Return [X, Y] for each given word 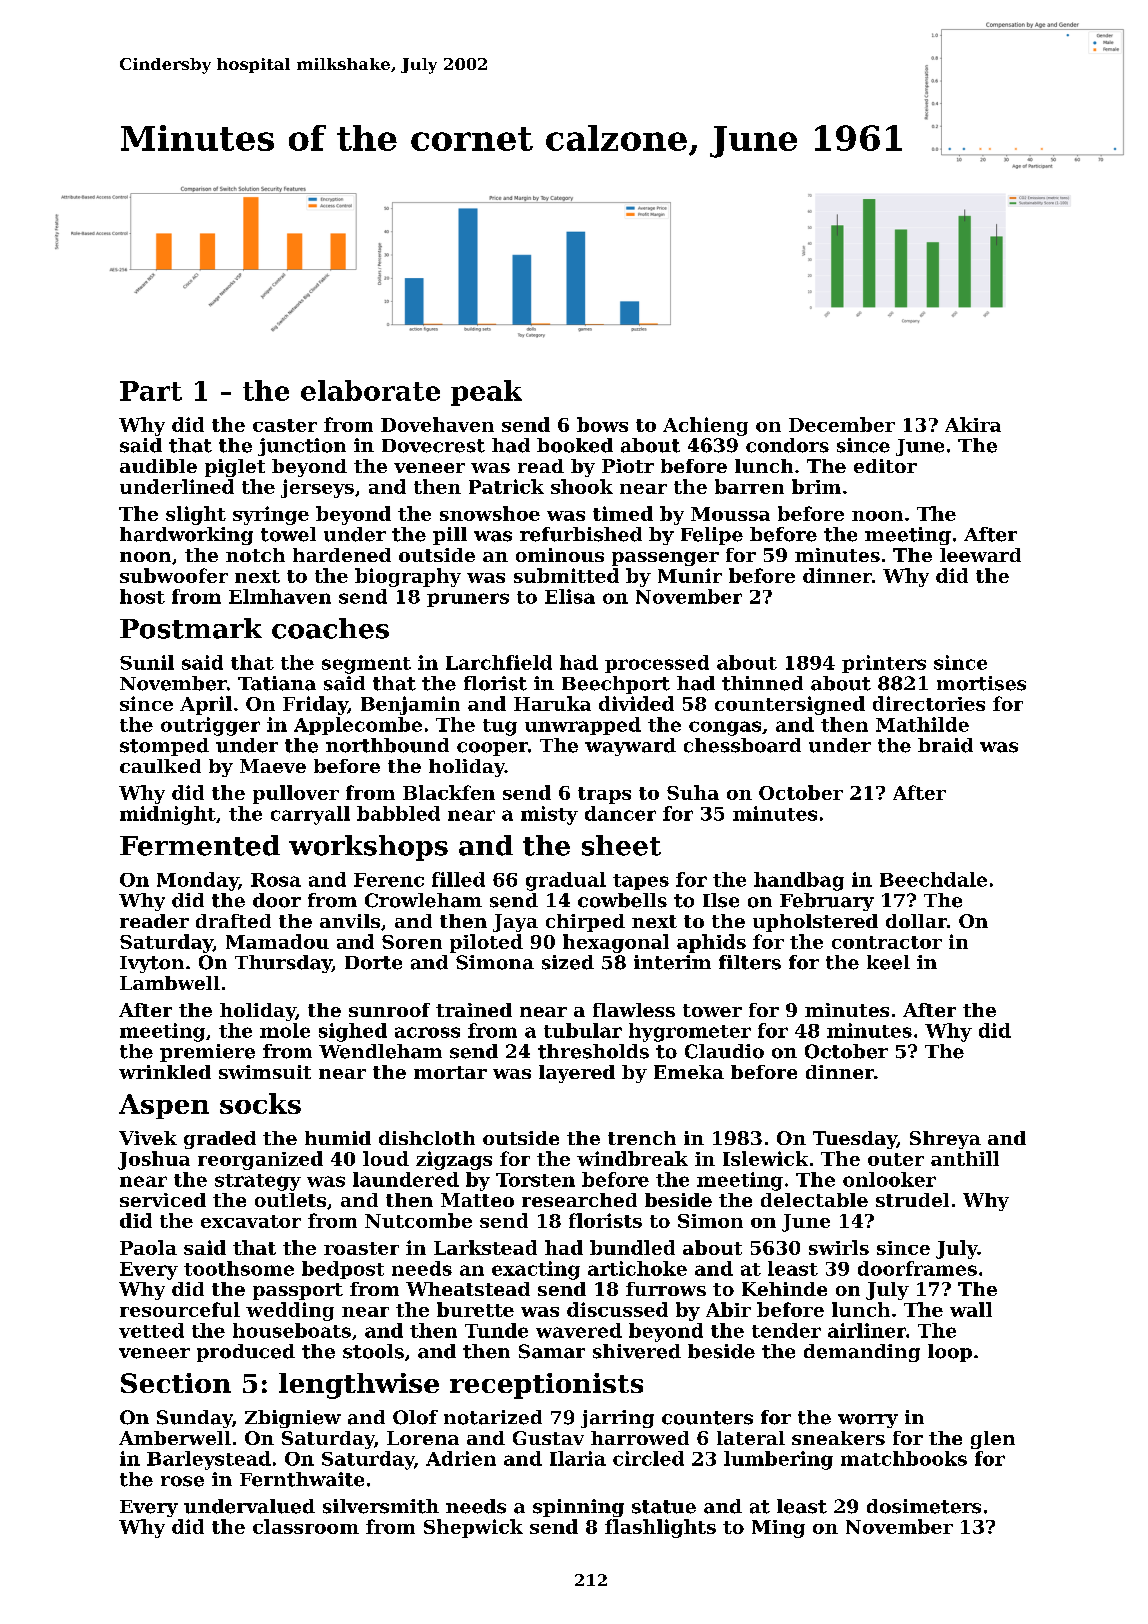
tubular [583, 1030]
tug [500, 727]
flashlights [660, 1528]
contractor [887, 942]
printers [884, 664]
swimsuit [265, 1072]
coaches [330, 628]
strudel [912, 1200]
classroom [306, 1526]
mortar [450, 1072]
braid [945, 745]
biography [408, 577]
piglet [235, 468]
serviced [163, 1200]
